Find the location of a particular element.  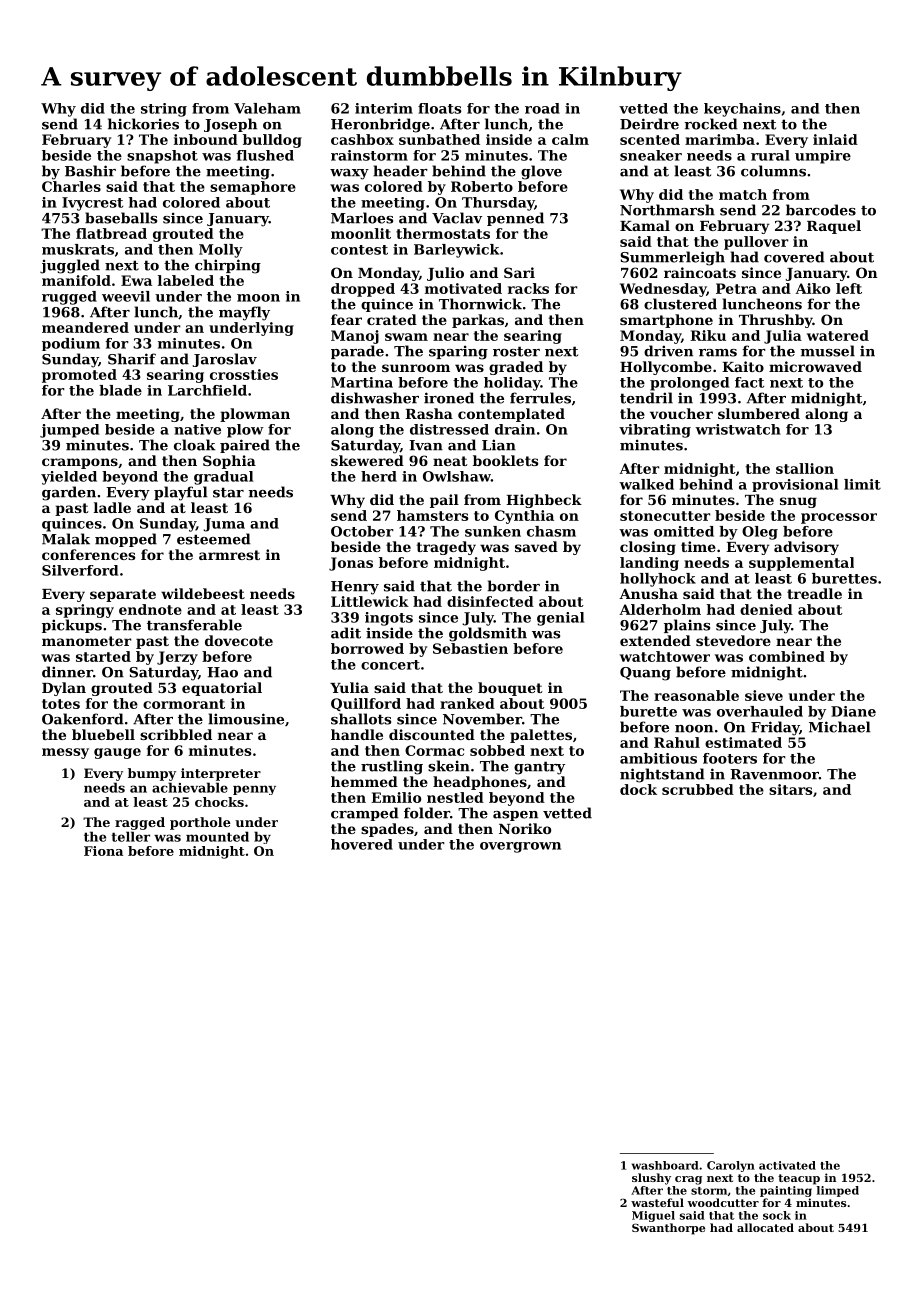

Fiona is located at coordinates (103, 851).
